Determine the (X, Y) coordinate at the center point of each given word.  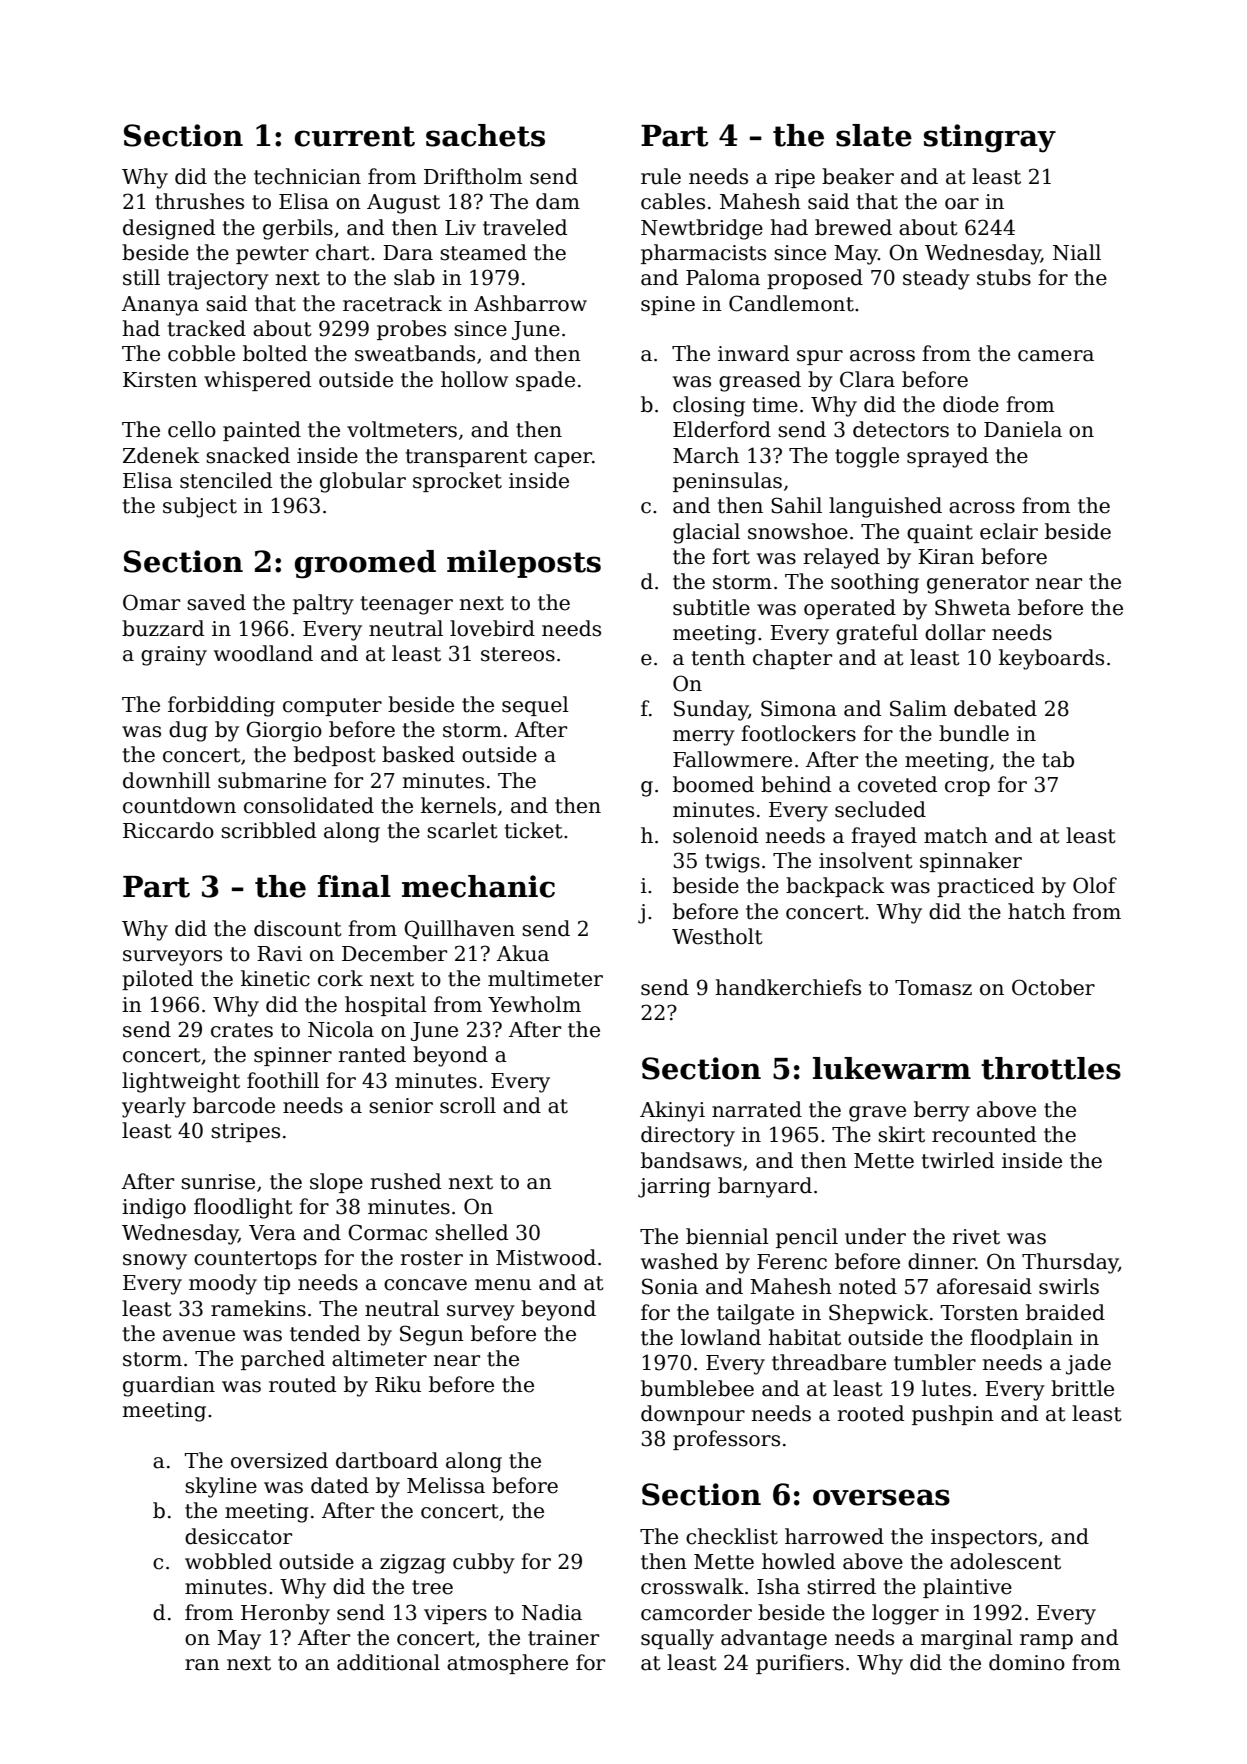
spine (668, 305)
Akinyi (672, 1111)
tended (325, 1333)
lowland (721, 1337)
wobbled (228, 1561)
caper (563, 459)
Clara (867, 379)
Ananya (160, 306)
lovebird (492, 628)
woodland (263, 653)
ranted (372, 1054)
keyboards (1051, 659)
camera (1056, 356)
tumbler (935, 1362)
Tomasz (933, 988)
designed (169, 229)
